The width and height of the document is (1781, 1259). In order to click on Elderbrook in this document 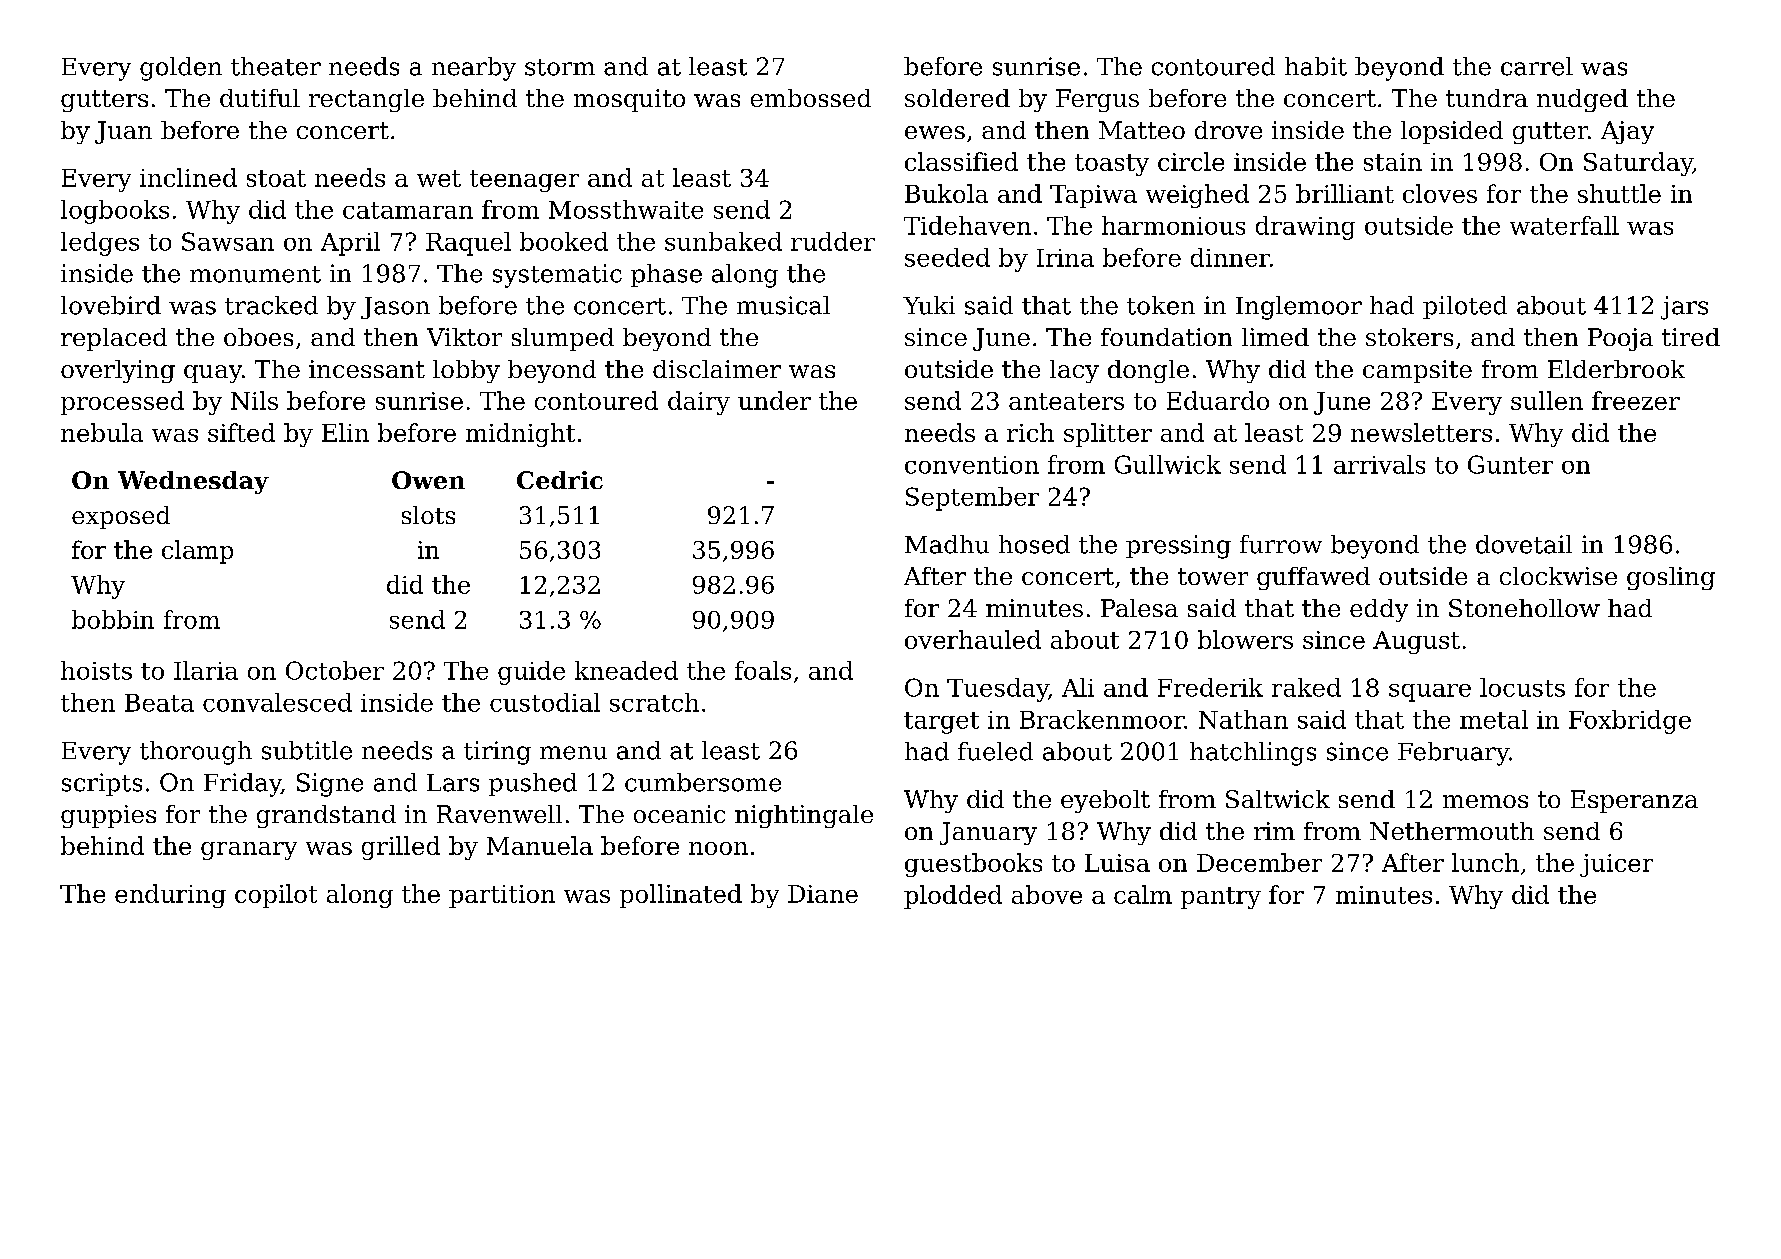, I will do `click(1616, 369)`.
